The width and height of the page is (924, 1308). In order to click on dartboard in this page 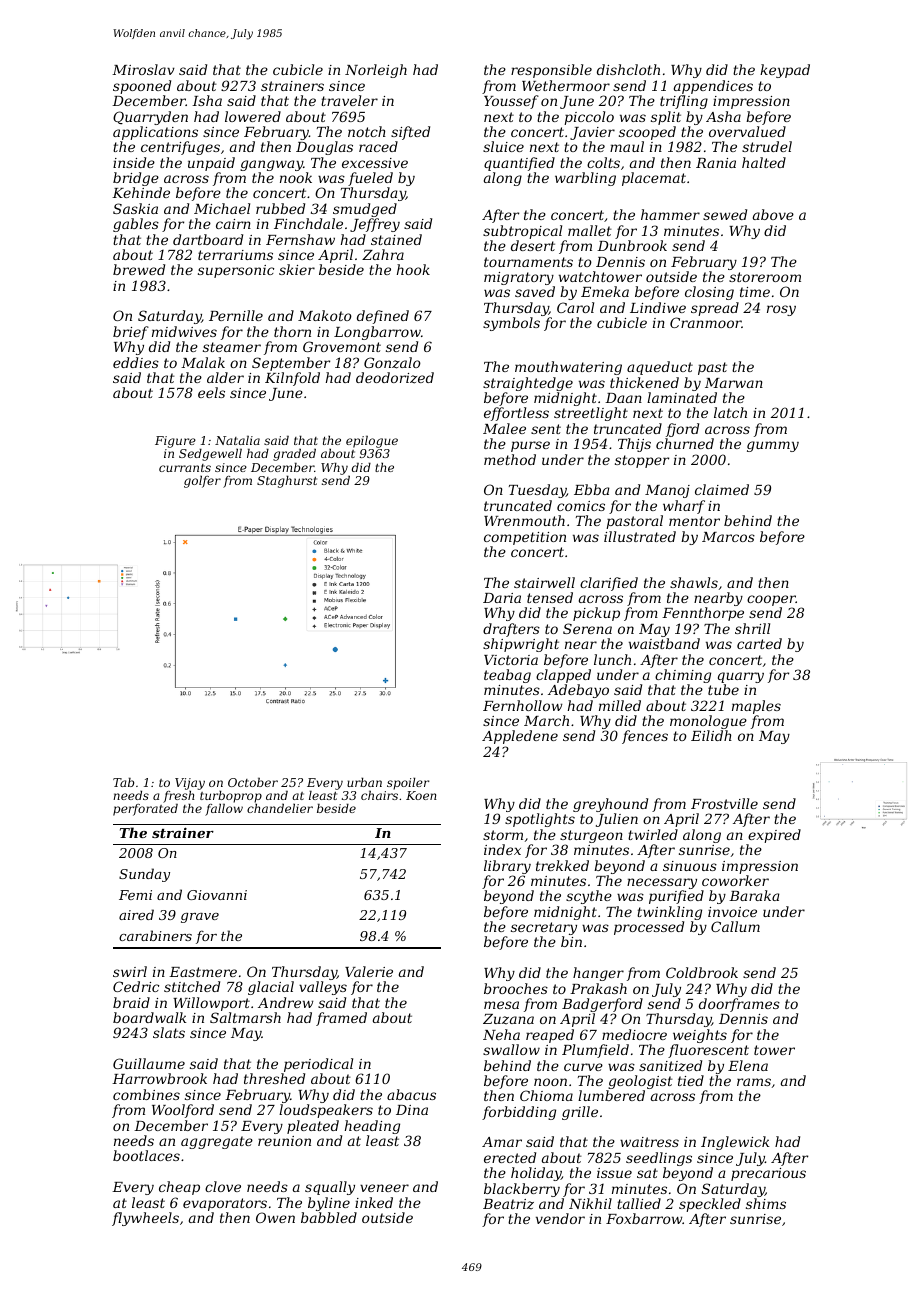, I will do `click(208, 239)`.
